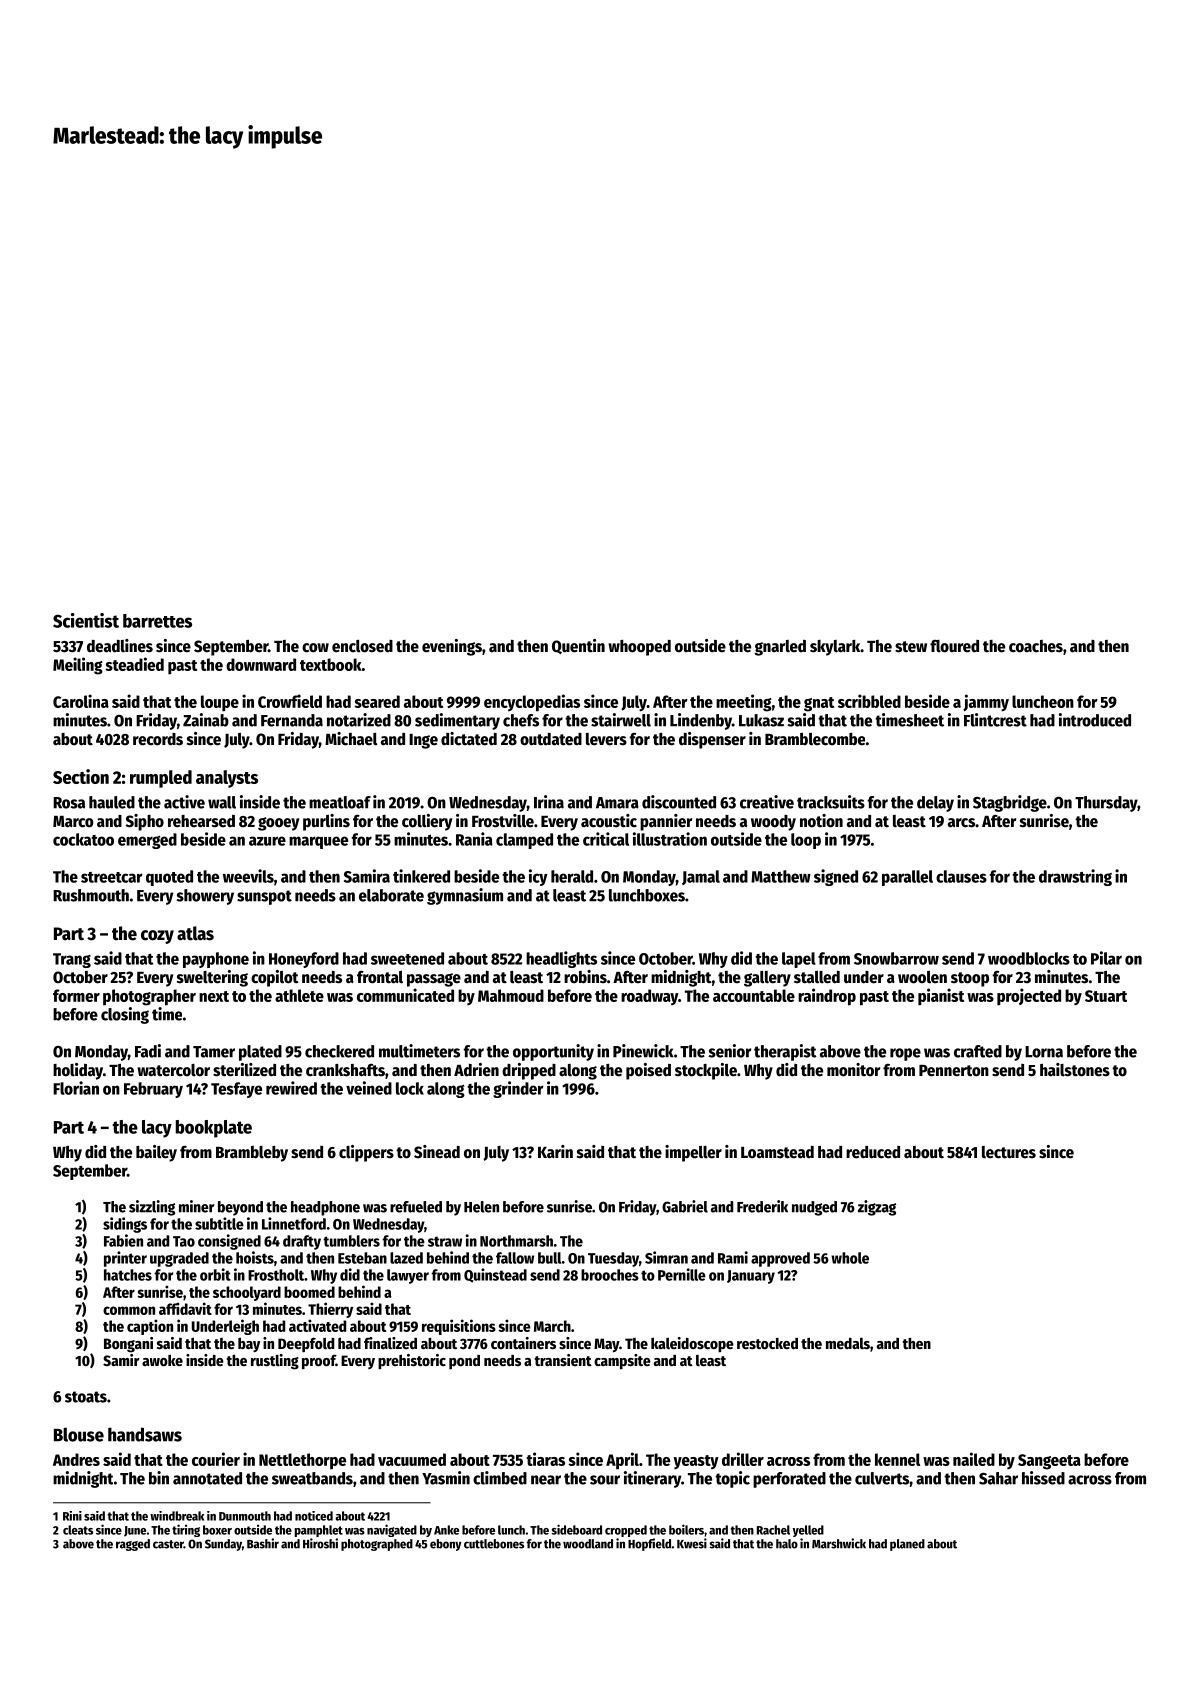 The height and width of the page is (1699, 1201). What do you see at coordinates (147, 841) in the page?
I see `emerged` at bounding box center [147, 841].
